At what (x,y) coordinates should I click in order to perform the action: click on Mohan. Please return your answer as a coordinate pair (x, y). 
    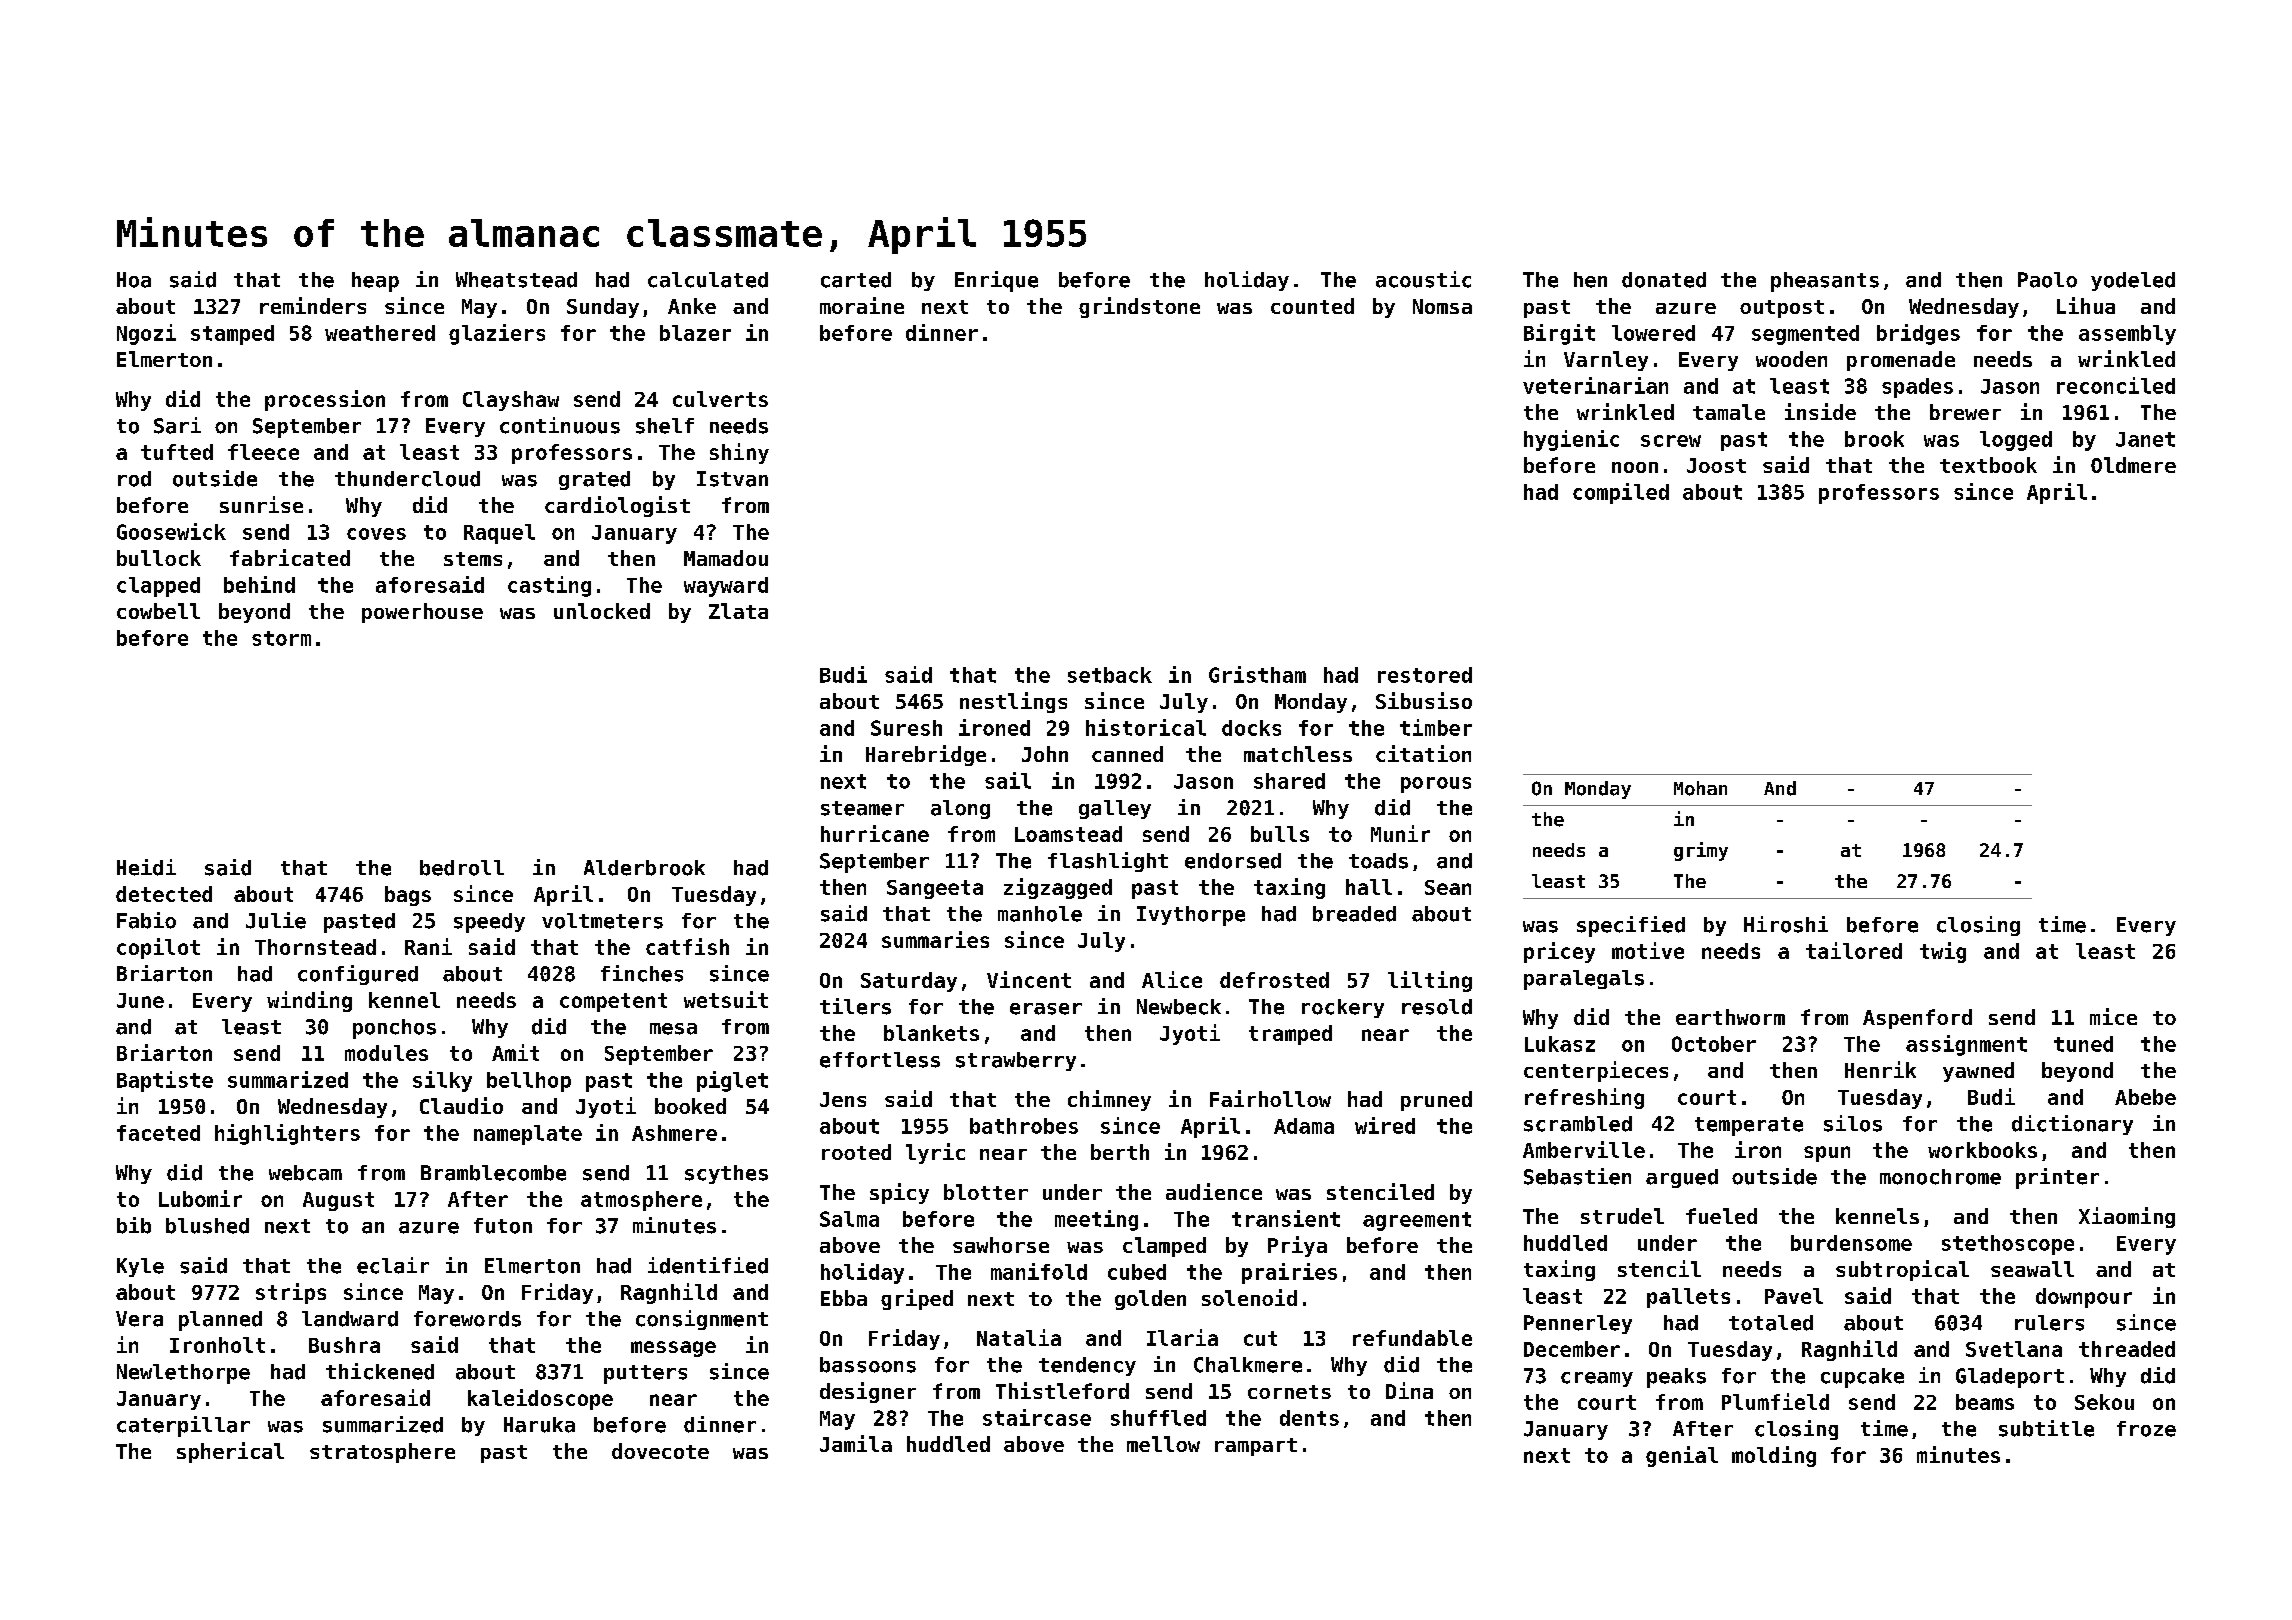
    Looking at the image, I should click on (1700, 788).
